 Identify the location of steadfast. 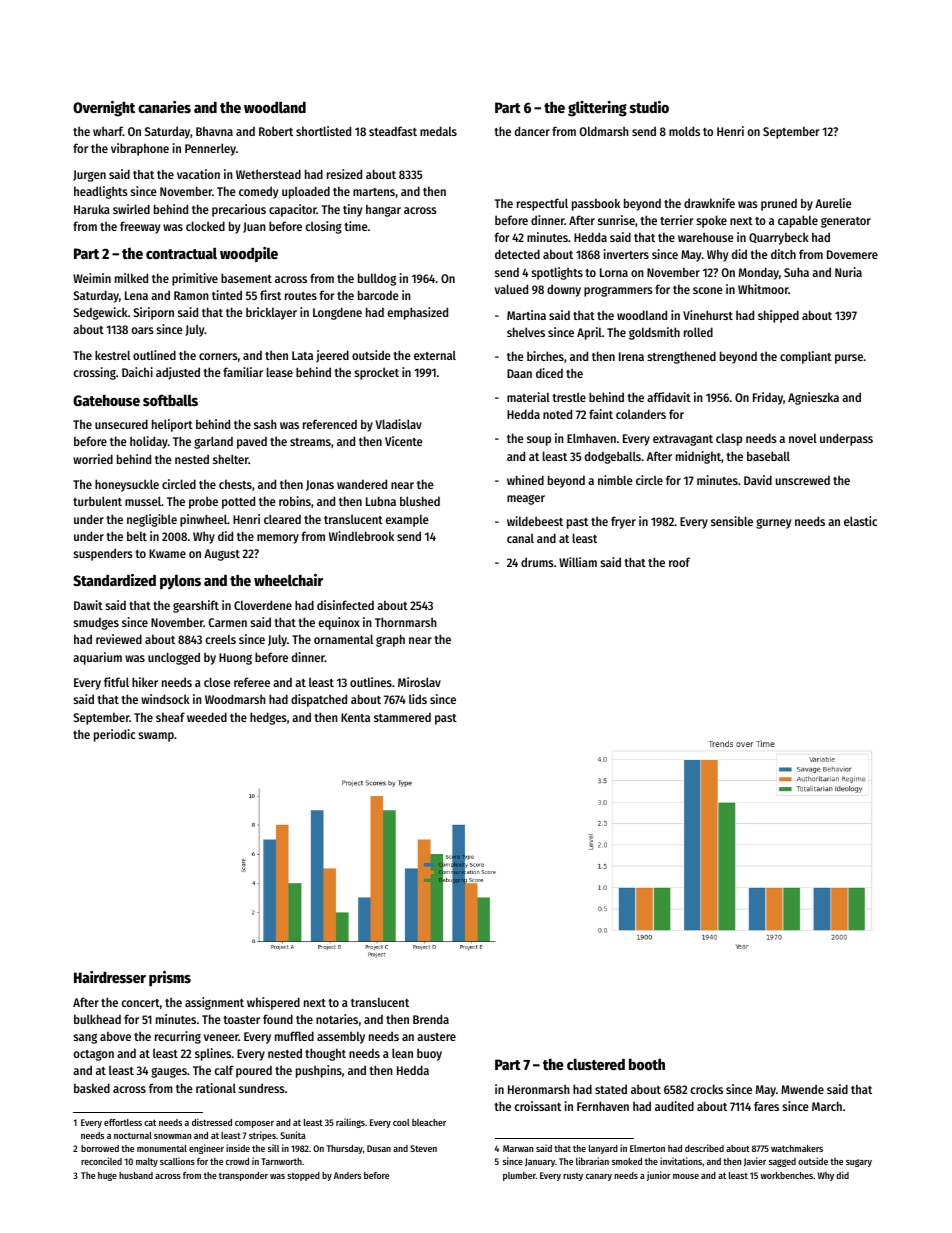
(393, 131).
